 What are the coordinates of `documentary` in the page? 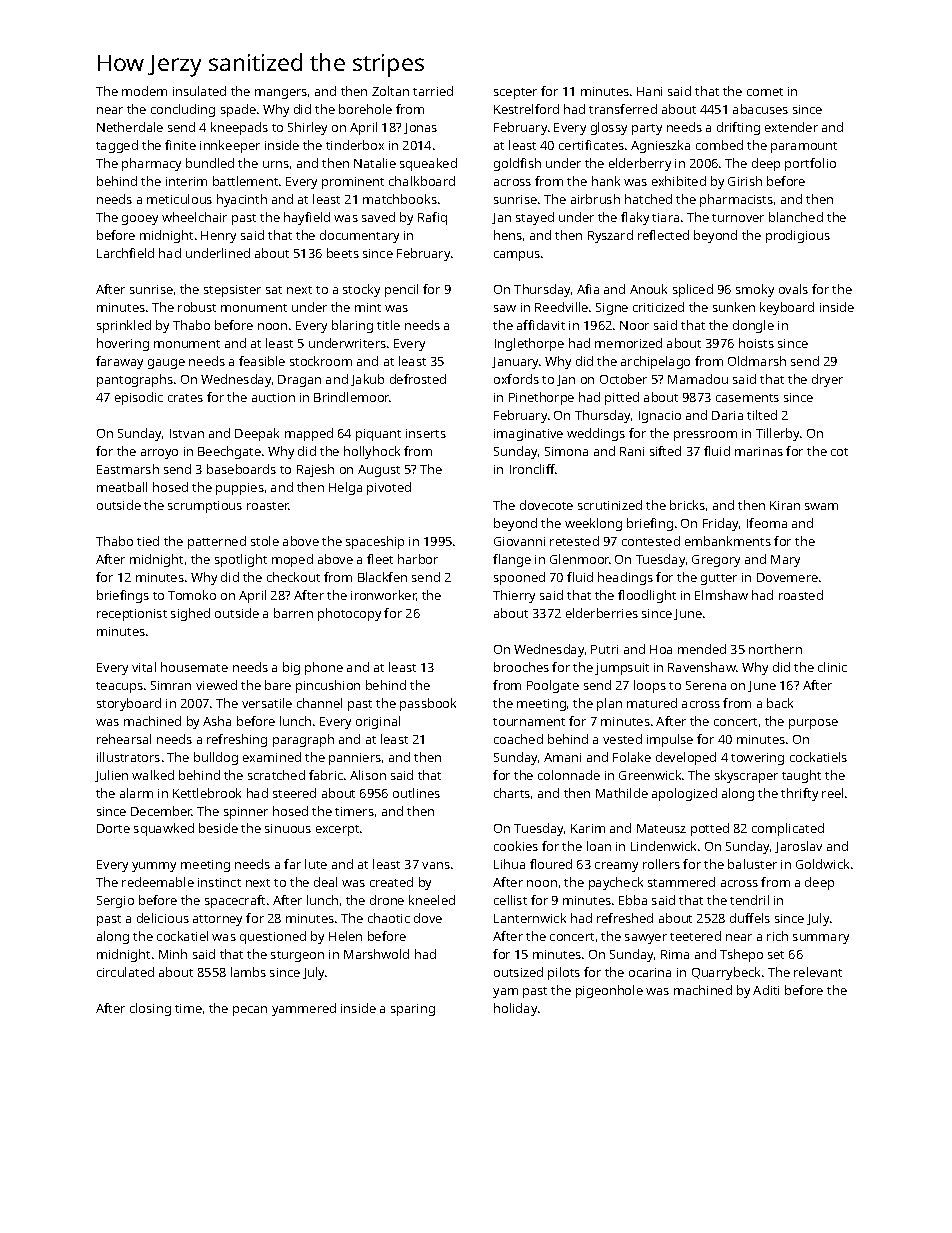 It's located at (359, 236).
